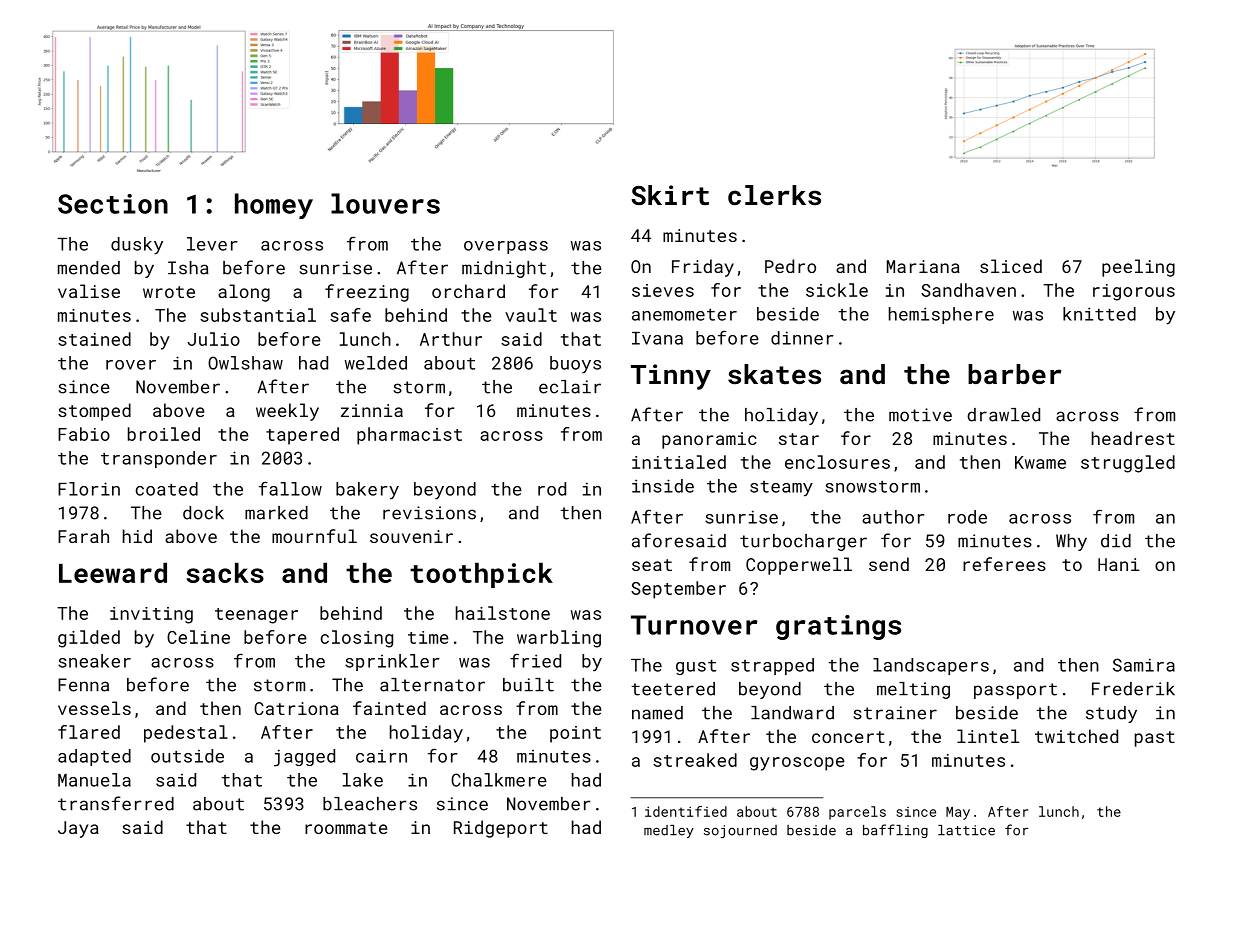  I want to click on fried, so click(535, 661).
